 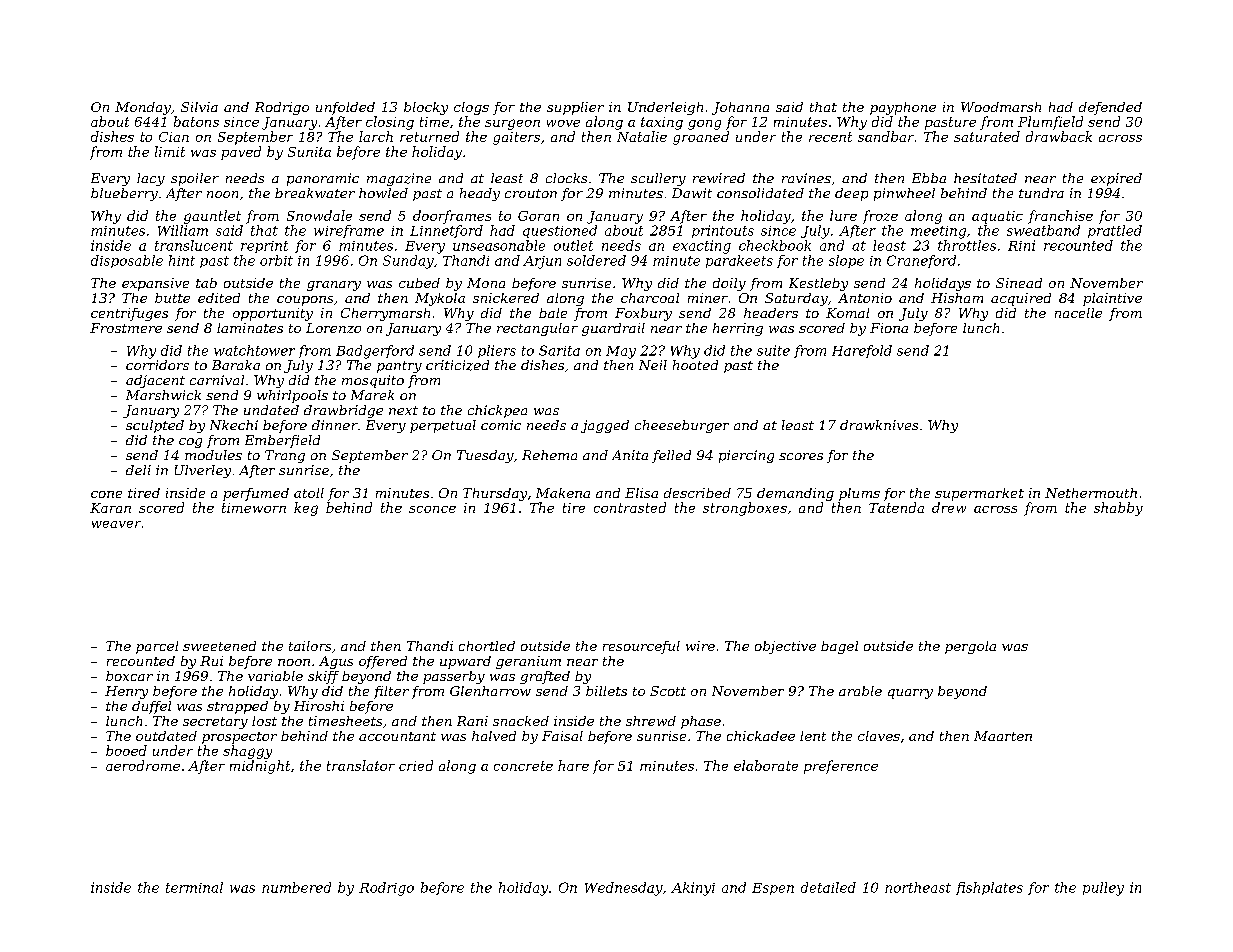 What do you see at coordinates (785, 647) in the screenshot?
I see `objective` at bounding box center [785, 647].
